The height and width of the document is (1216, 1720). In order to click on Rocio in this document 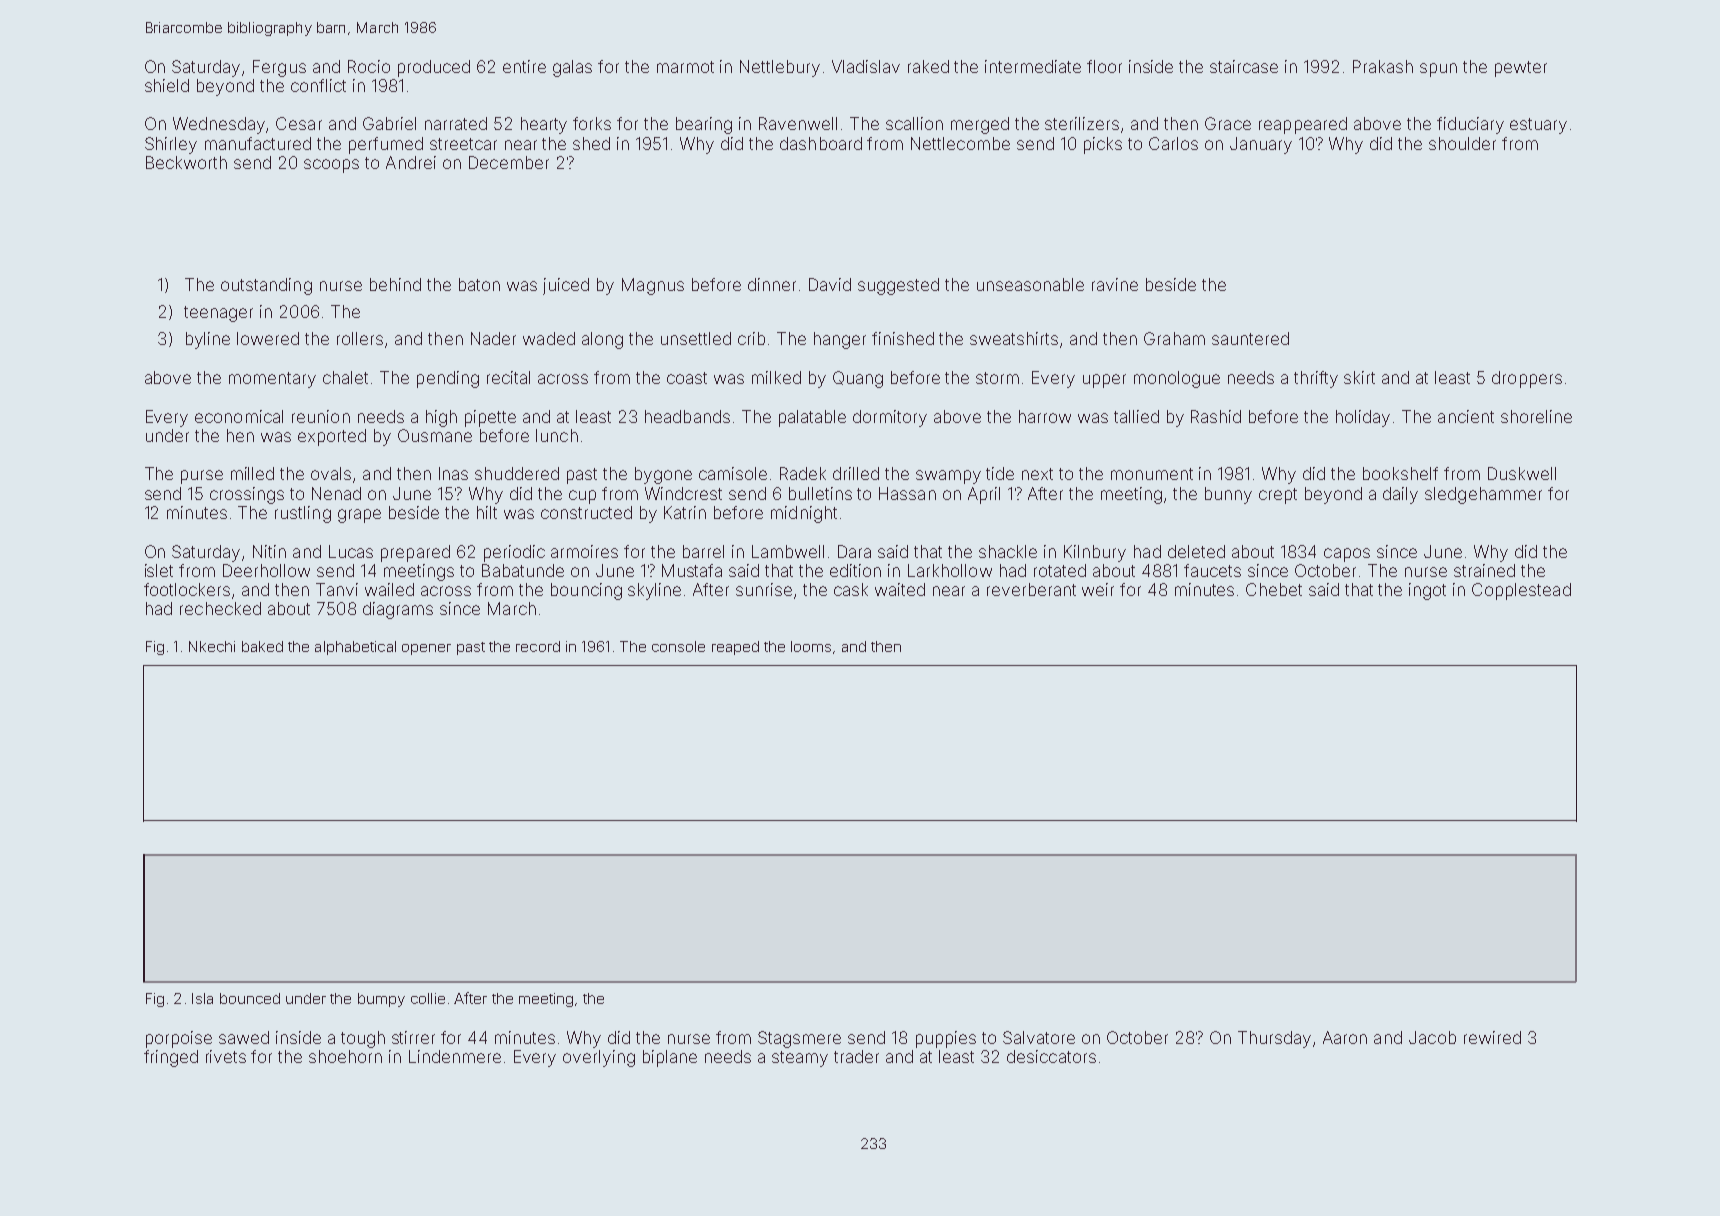, I will do `click(369, 66)`.
